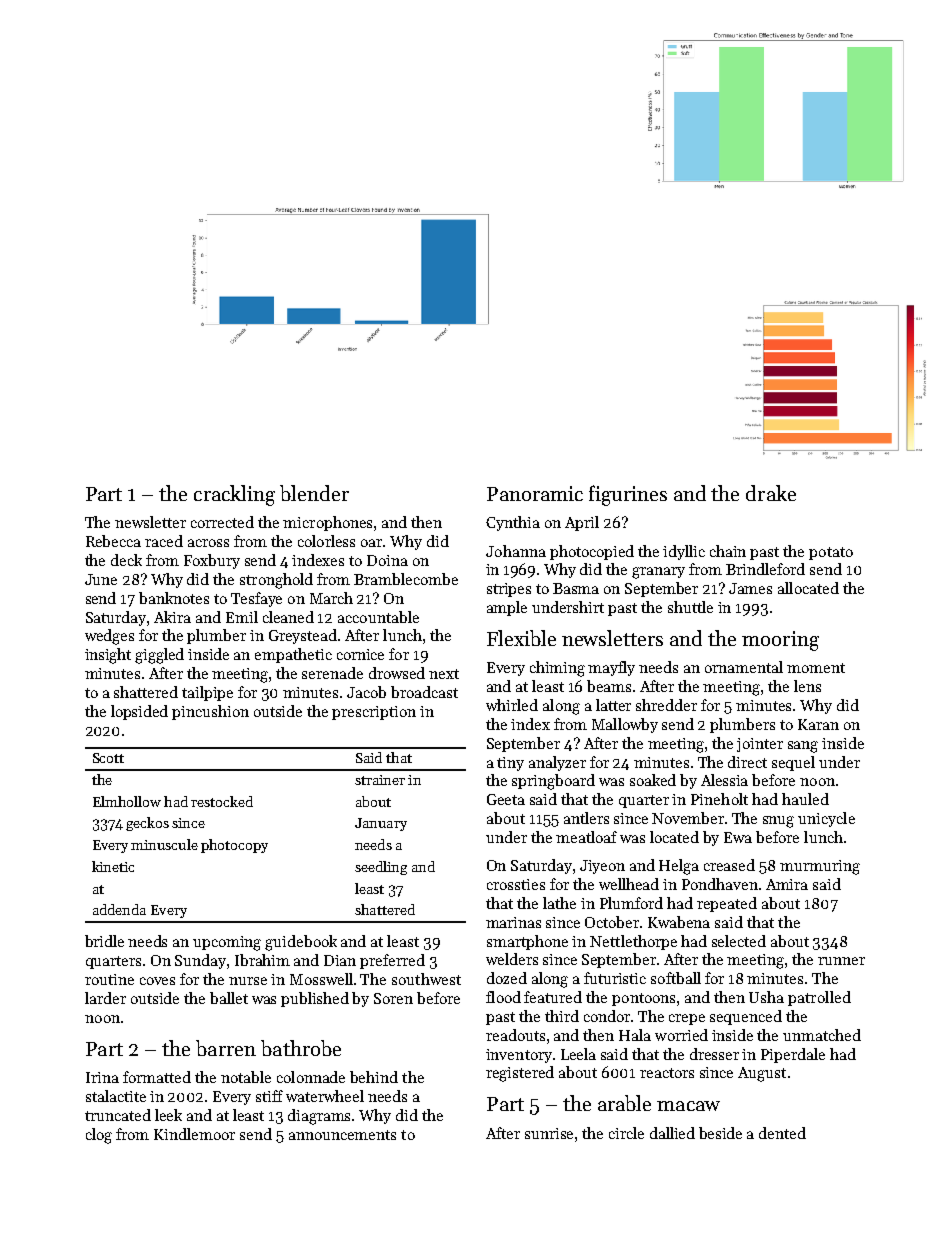  I want to click on Irina, so click(102, 1077).
